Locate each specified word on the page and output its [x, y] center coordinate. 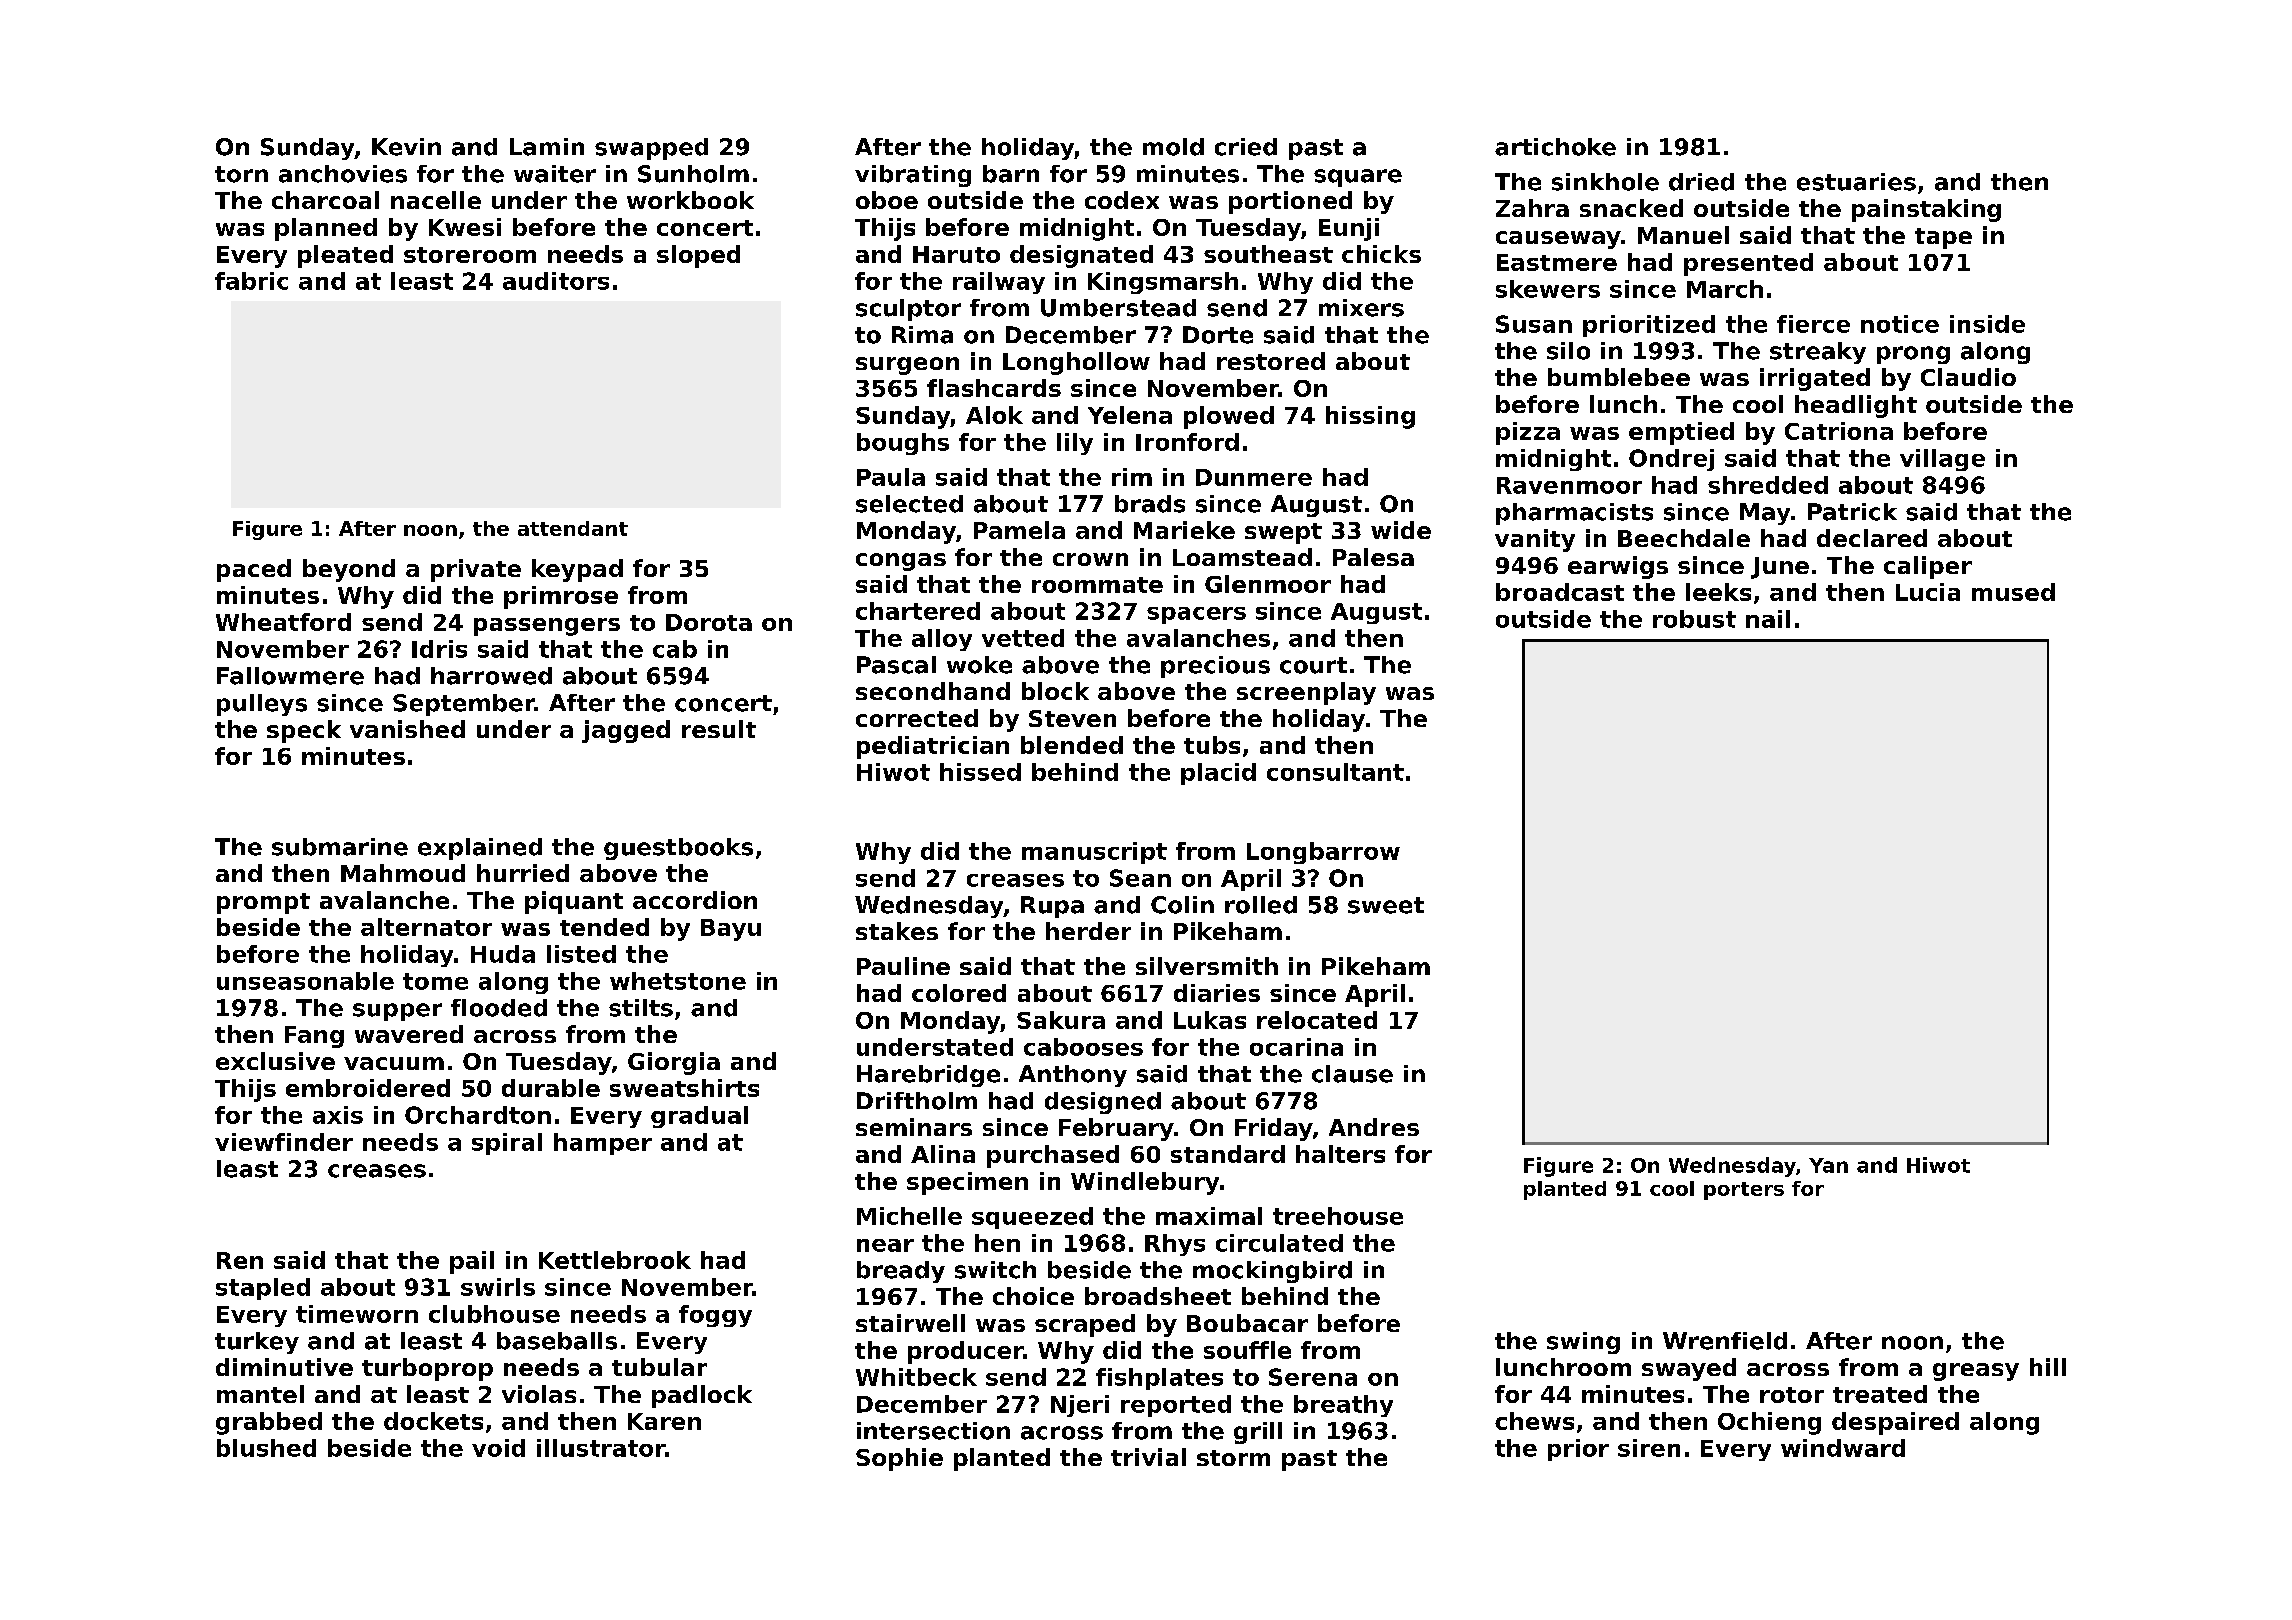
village [1942, 460]
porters [1744, 1191]
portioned [1290, 202]
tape [1943, 238]
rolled [1261, 905]
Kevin [406, 147]
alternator [426, 927]
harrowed [491, 676]
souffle [1247, 1350]
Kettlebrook [615, 1260]
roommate [1097, 585]
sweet [1386, 905]
